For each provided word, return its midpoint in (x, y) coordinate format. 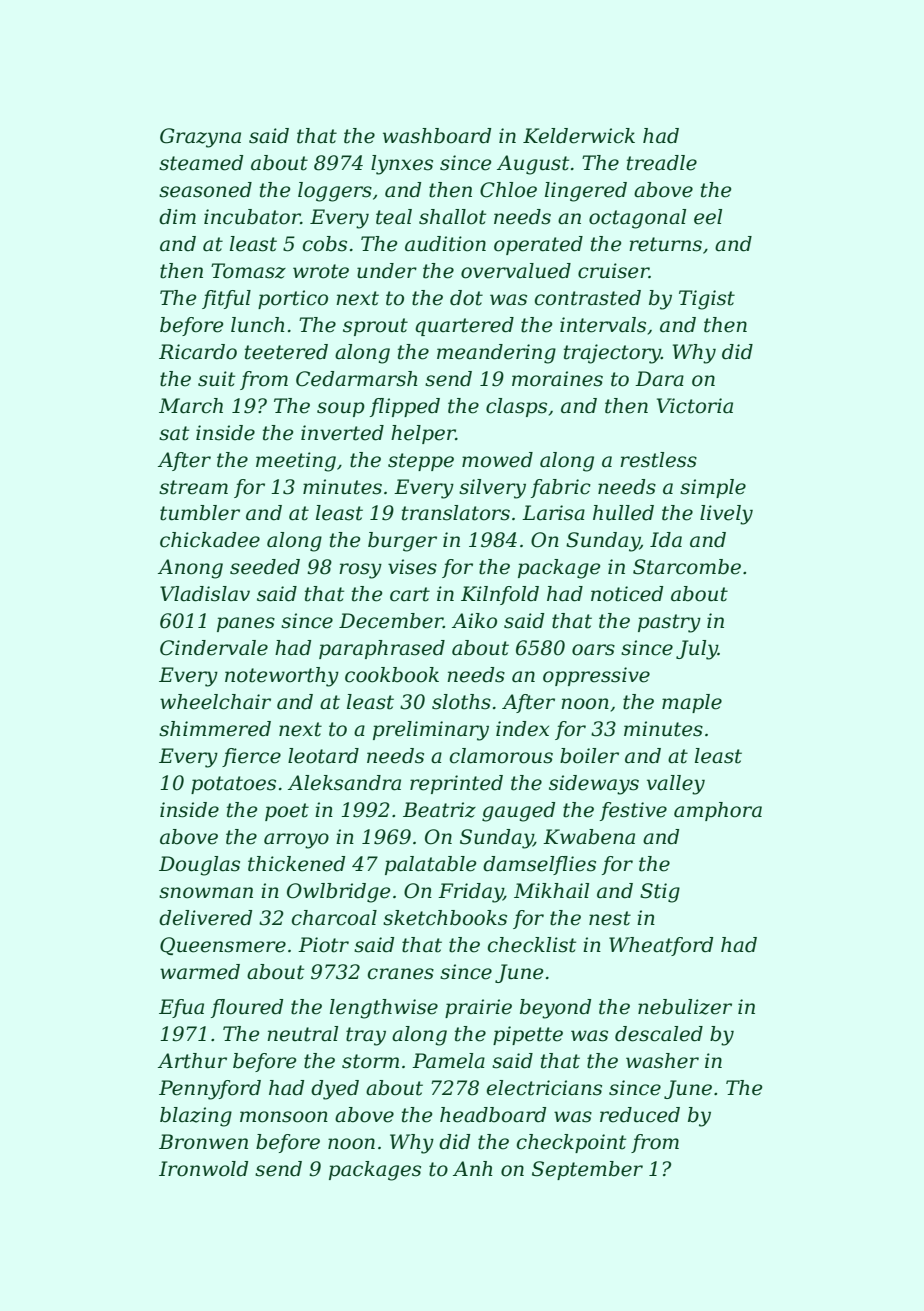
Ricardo (198, 352)
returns (665, 244)
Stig (660, 893)
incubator (252, 217)
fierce (251, 757)
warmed (200, 972)
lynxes (402, 165)
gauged (518, 812)
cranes (401, 974)
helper (423, 434)
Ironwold (203, 1169)
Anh (473, 1168)
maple (692, 703)
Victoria (695, 406)
